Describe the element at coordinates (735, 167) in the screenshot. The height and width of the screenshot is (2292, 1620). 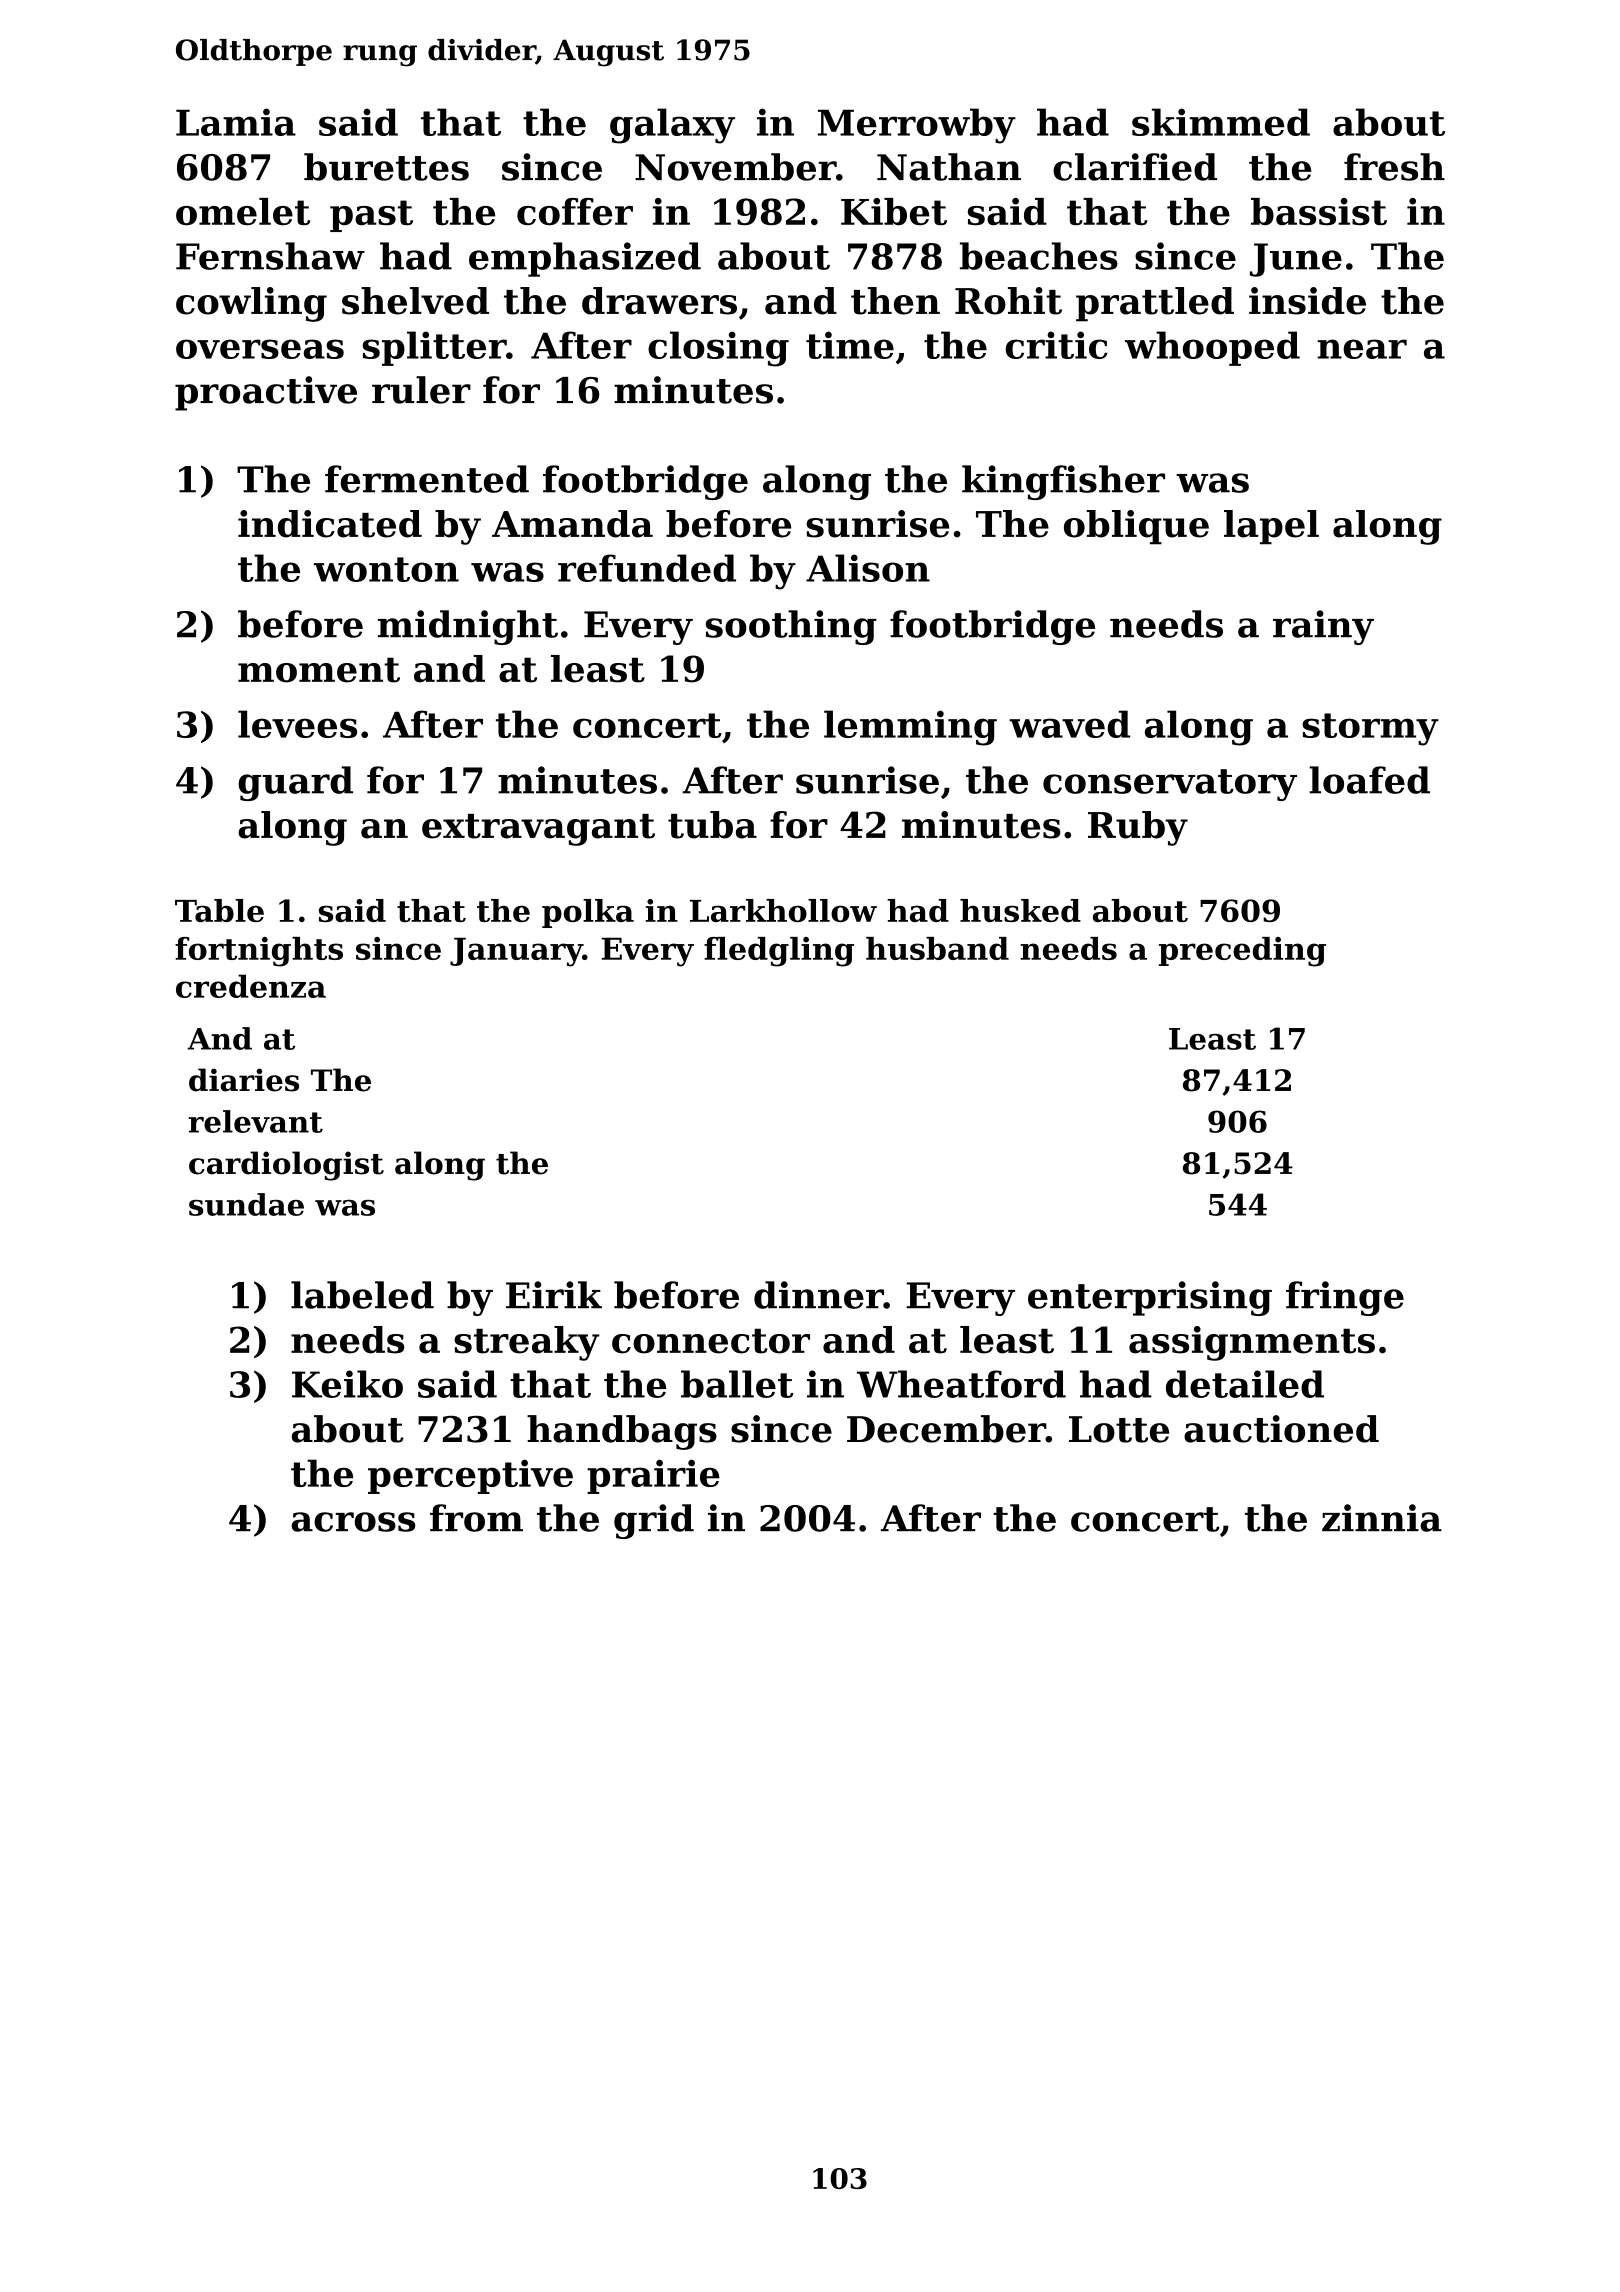
I see `November` at that location.
